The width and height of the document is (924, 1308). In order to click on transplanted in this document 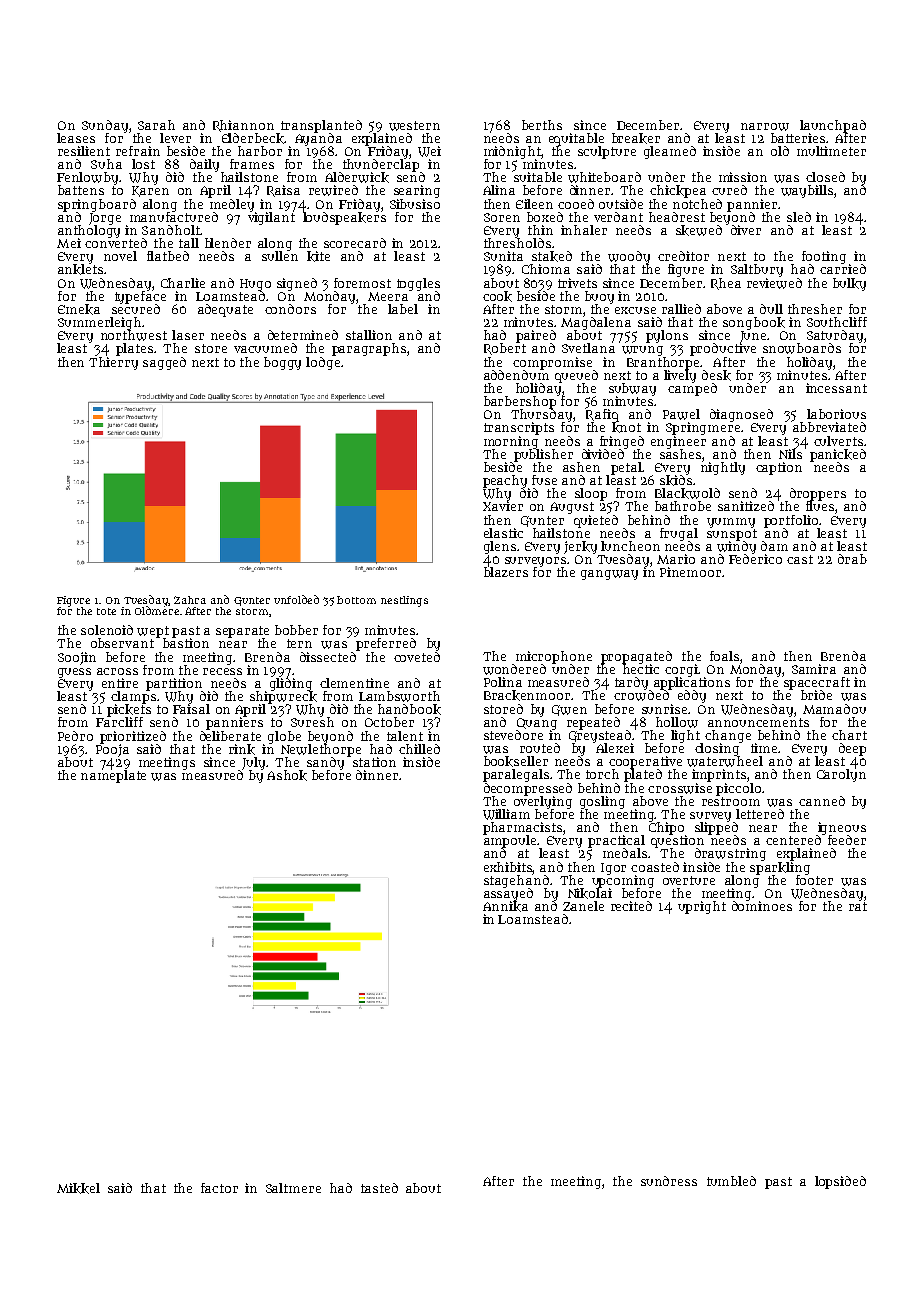, I will do `click(321, 126)`.
